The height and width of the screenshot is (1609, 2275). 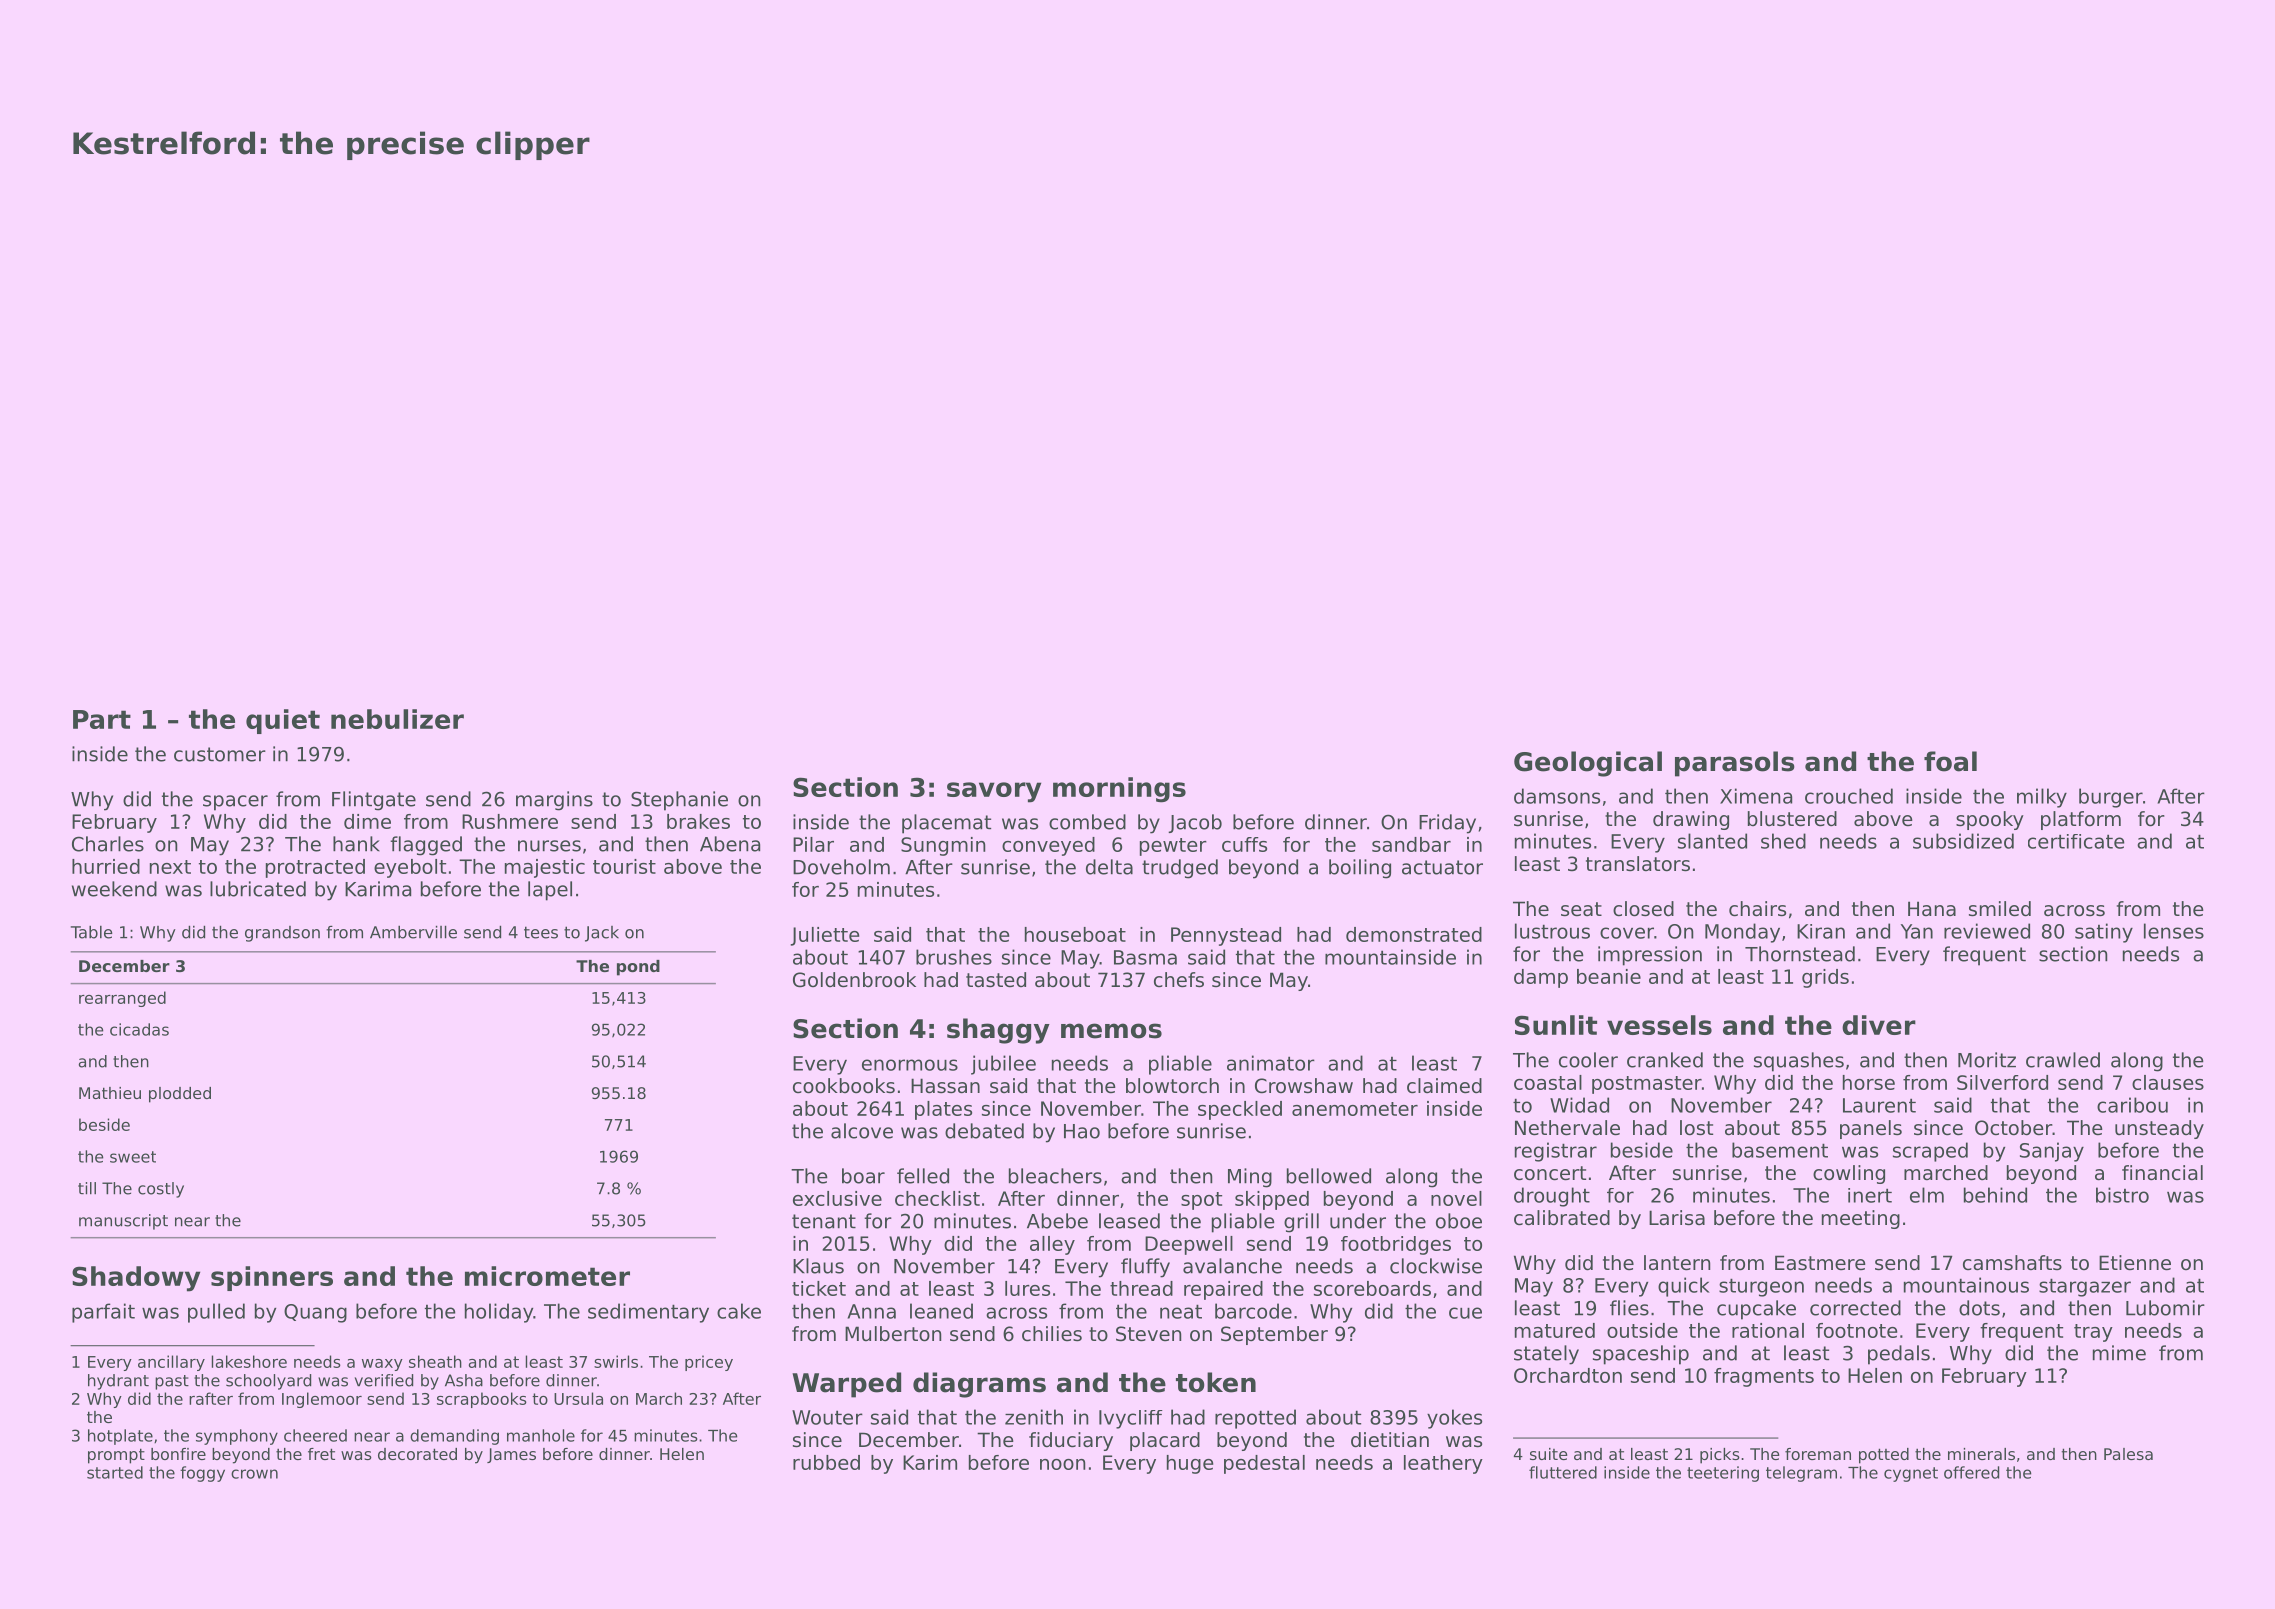 I want to click on nebulizer, so click(x=397, y=719).
